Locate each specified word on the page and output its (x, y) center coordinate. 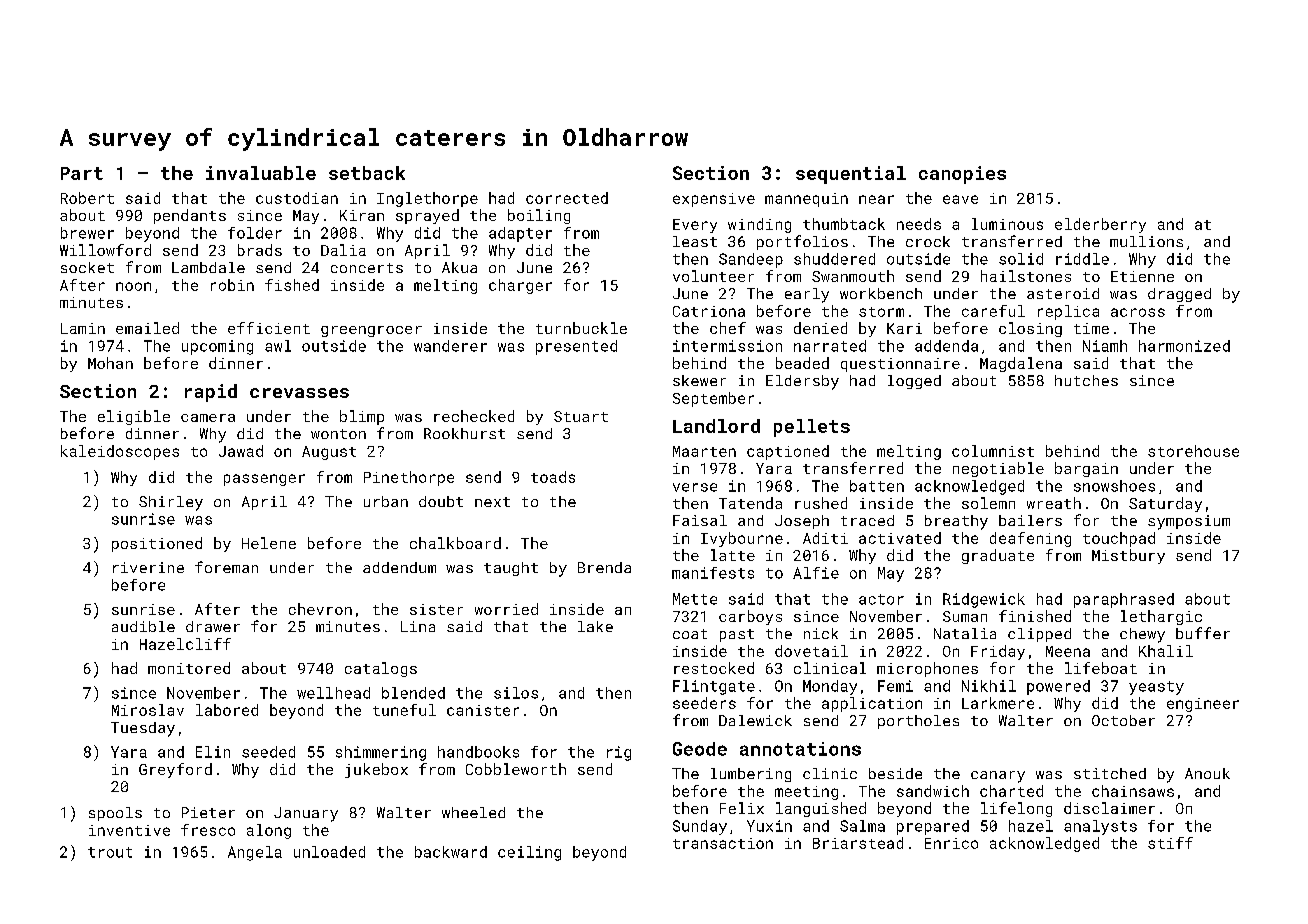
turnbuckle (581, 328)
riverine (148, 567)
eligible (134, 417)
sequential (851, 175)
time (1091, 328)
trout (110, 852)
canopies (962, 175)
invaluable (261, 173)
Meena (1068, 651)
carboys (750, 617)
